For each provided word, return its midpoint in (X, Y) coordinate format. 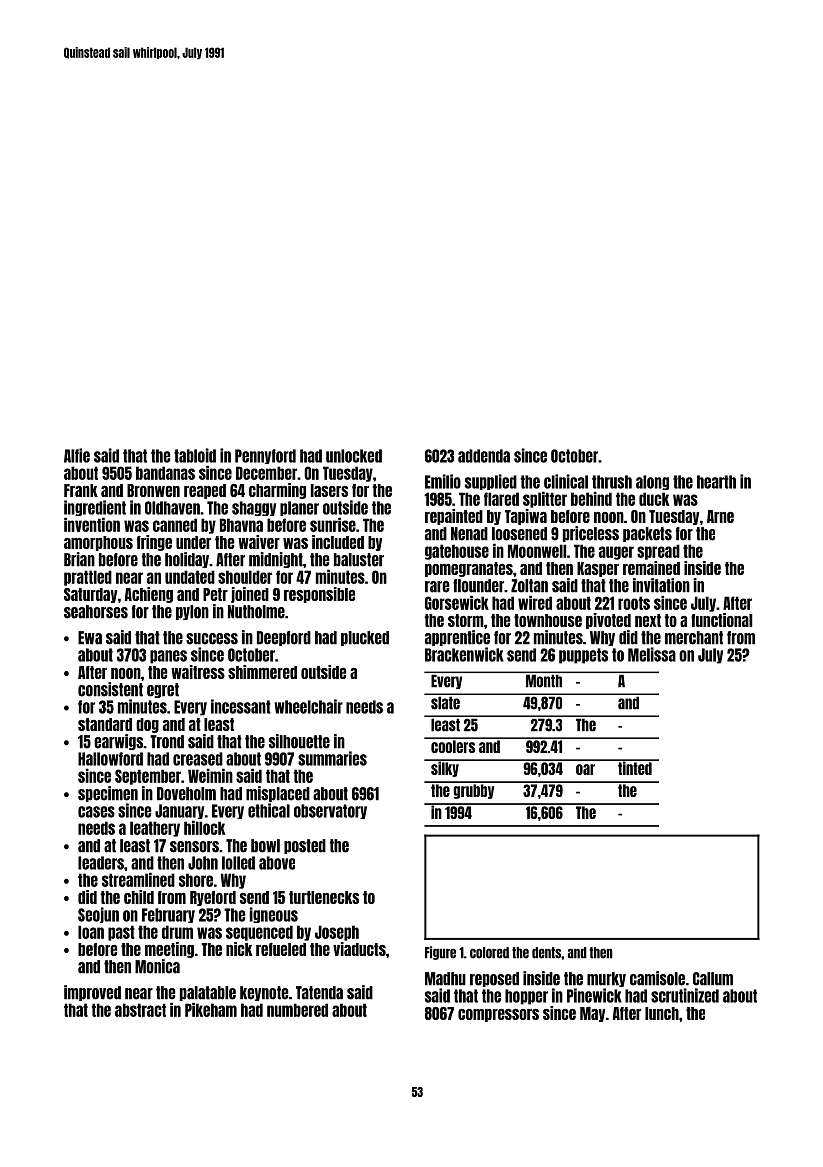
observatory (330, 811)
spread (658, 552)
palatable (208, 993)
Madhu (445, 979)
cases (96, 812)
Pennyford (265, 456)
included (338, 542)
